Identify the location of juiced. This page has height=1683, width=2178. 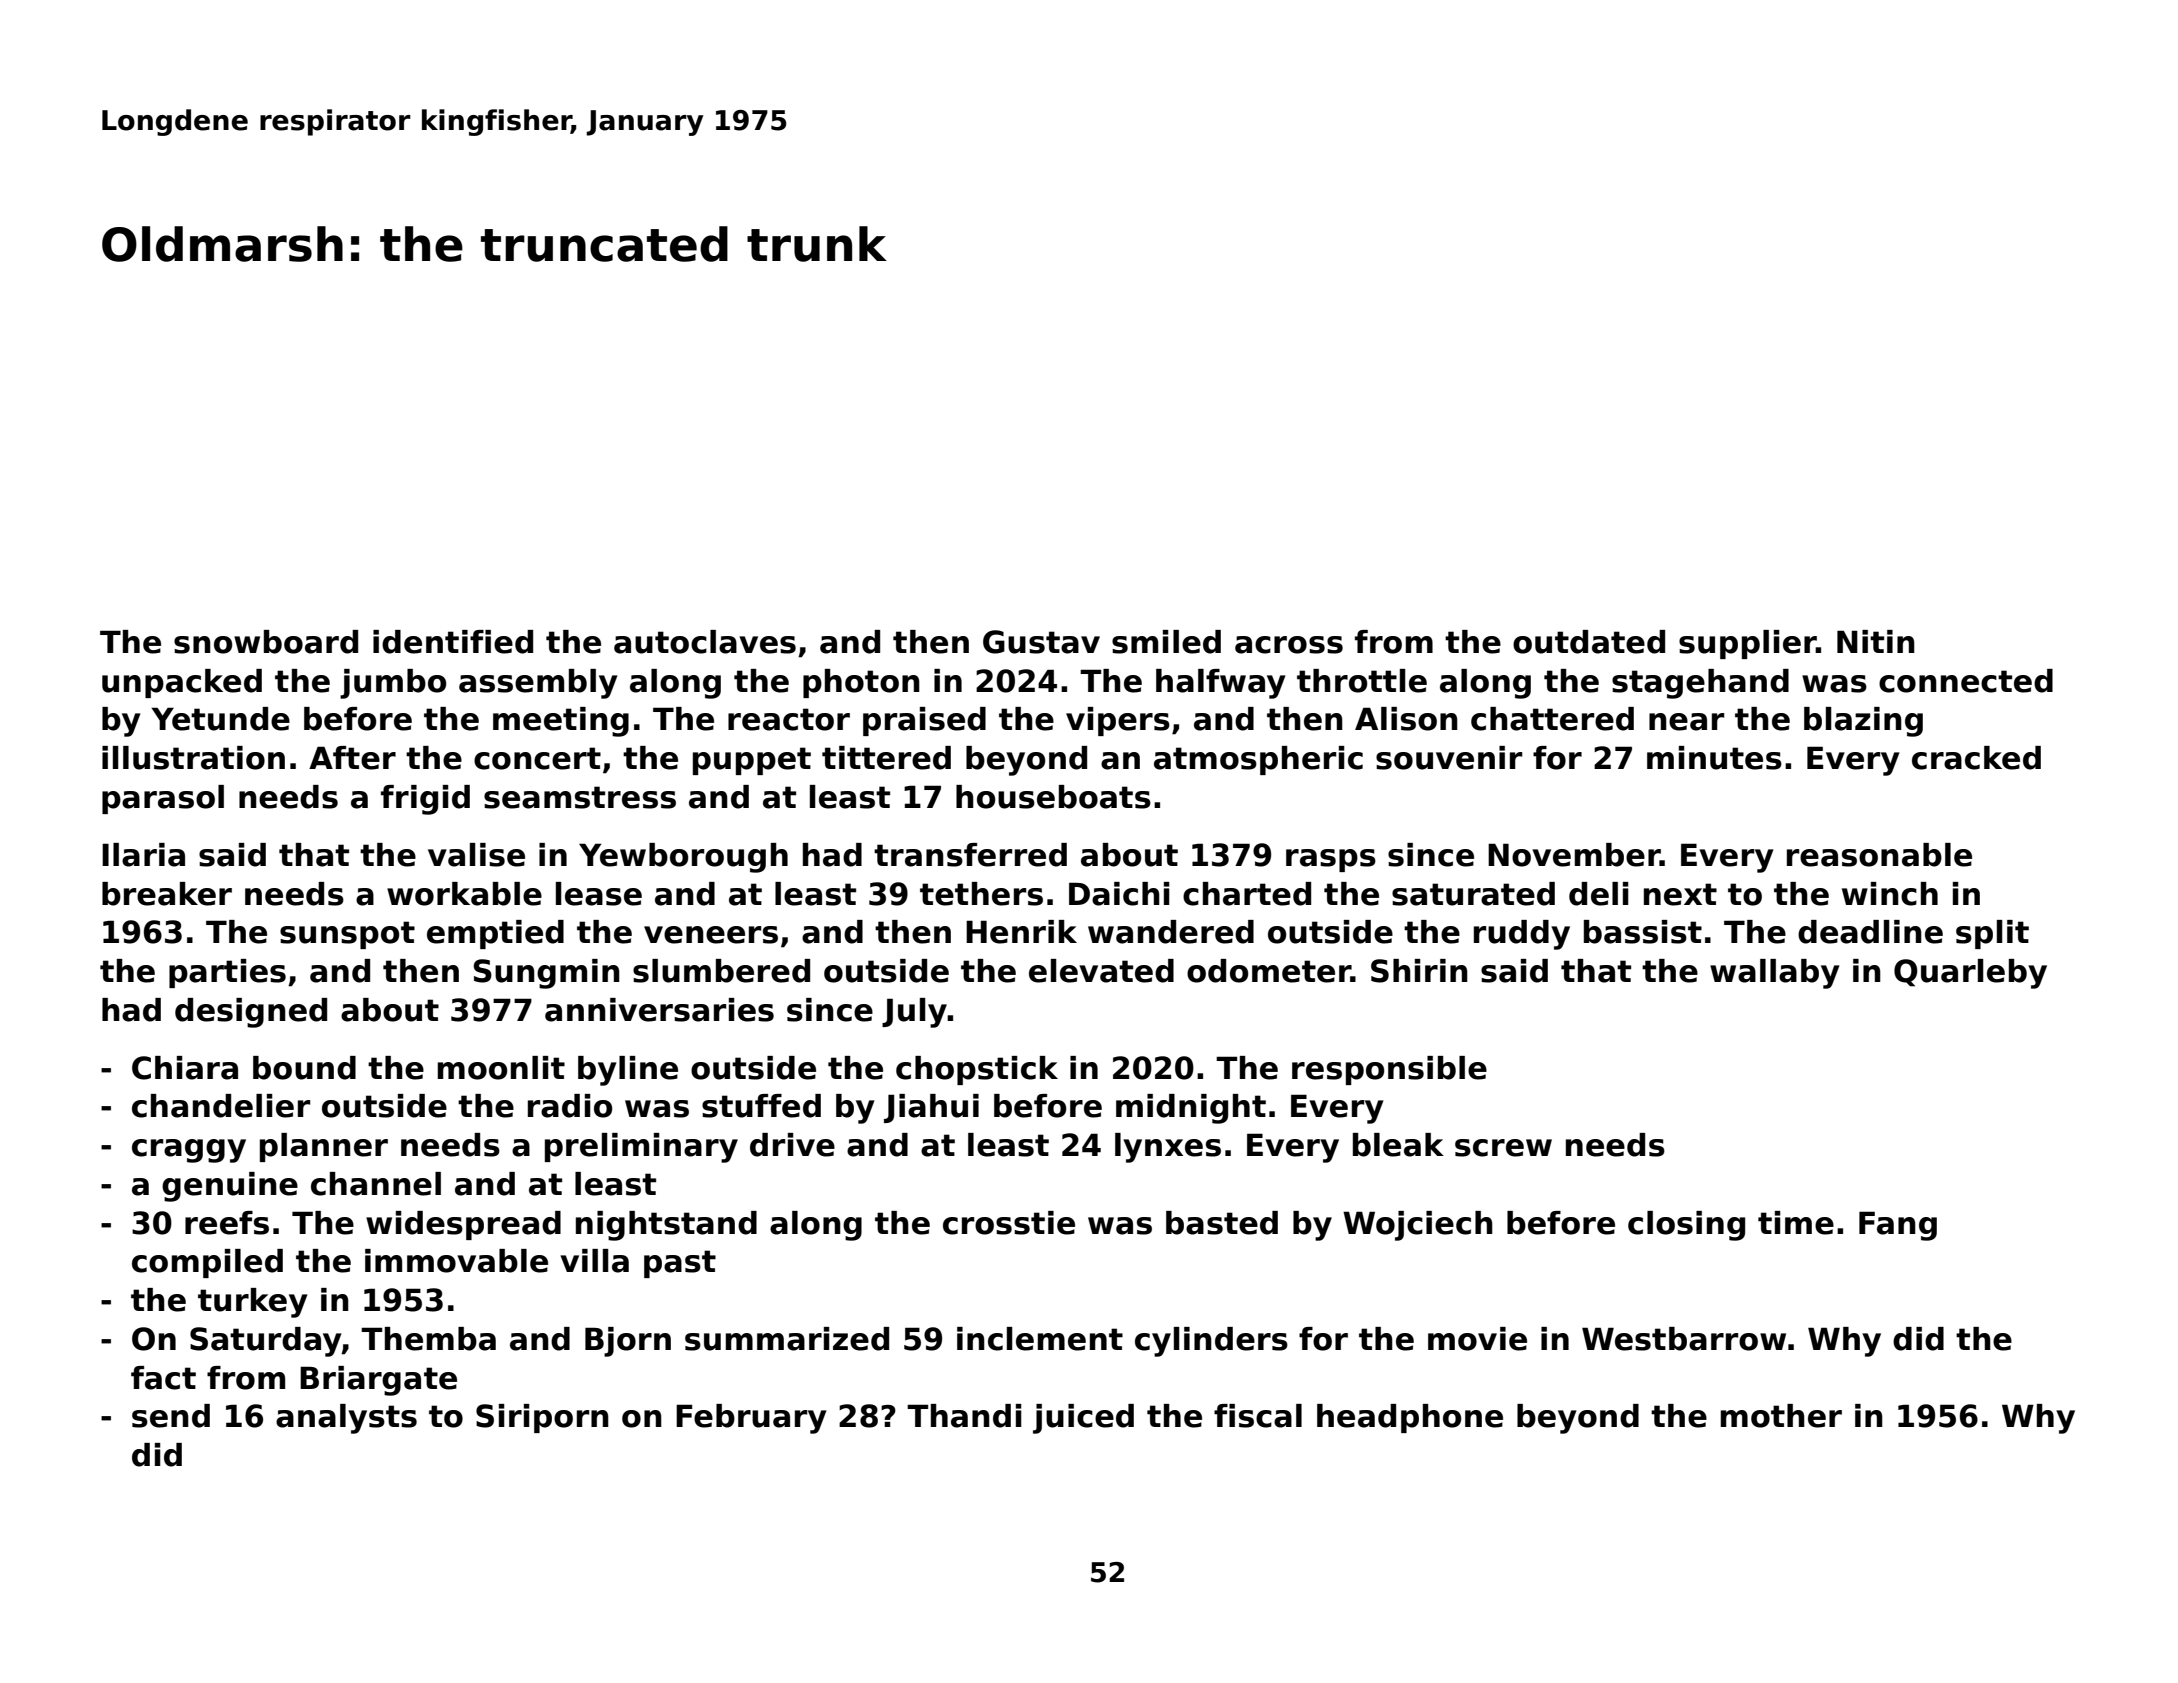
(1083, 1419).
